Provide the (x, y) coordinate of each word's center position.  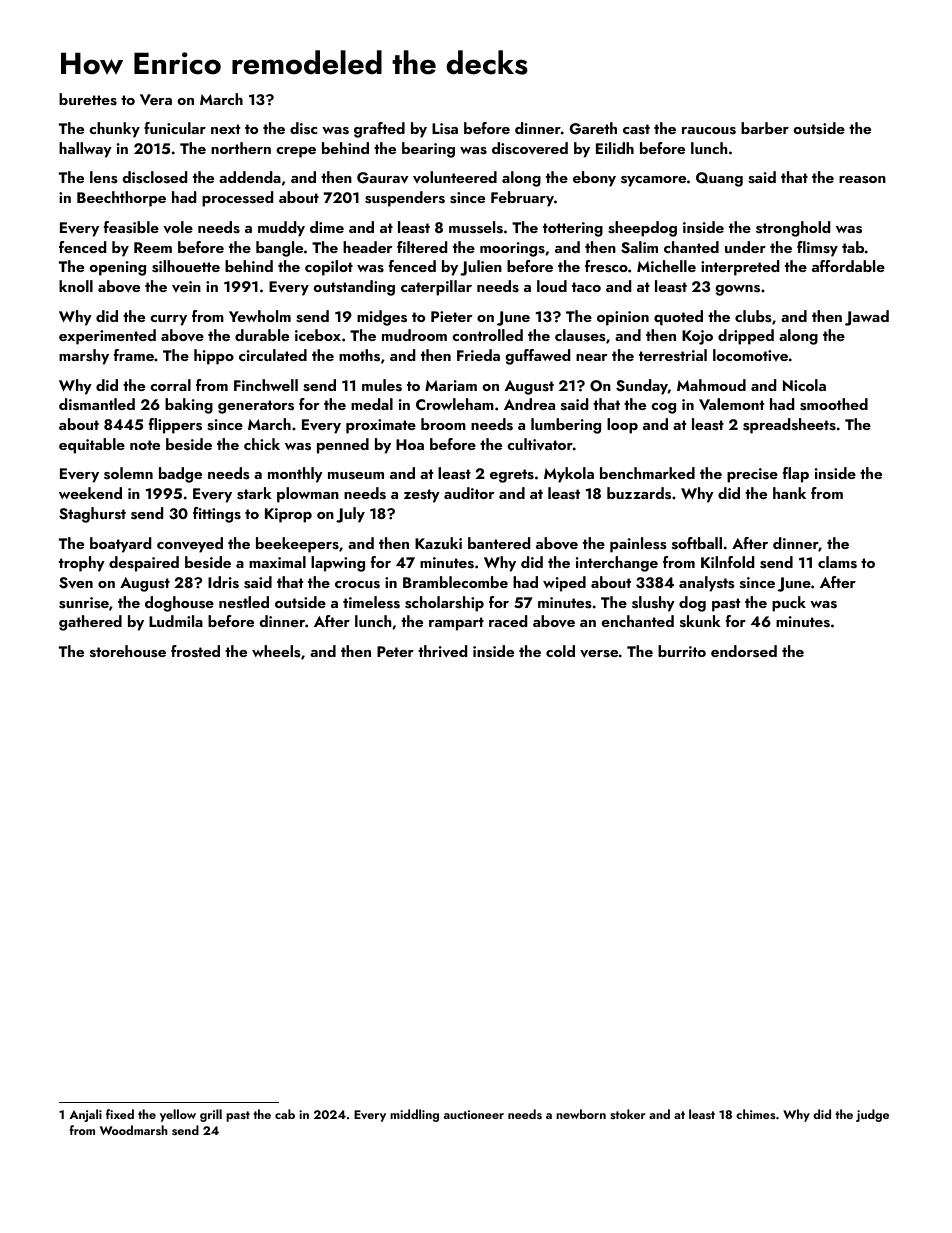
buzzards (639, 493)
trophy (82, 564)
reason (862, 180)
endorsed (744, 651)
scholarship (444, 604)
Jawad (867, 318)
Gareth (593, 128)
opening (117, 268)
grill (211, 1115)
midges (382, 318)
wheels (276, 651)
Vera (156, 99)
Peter (395, 651)
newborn (581, 1114)
